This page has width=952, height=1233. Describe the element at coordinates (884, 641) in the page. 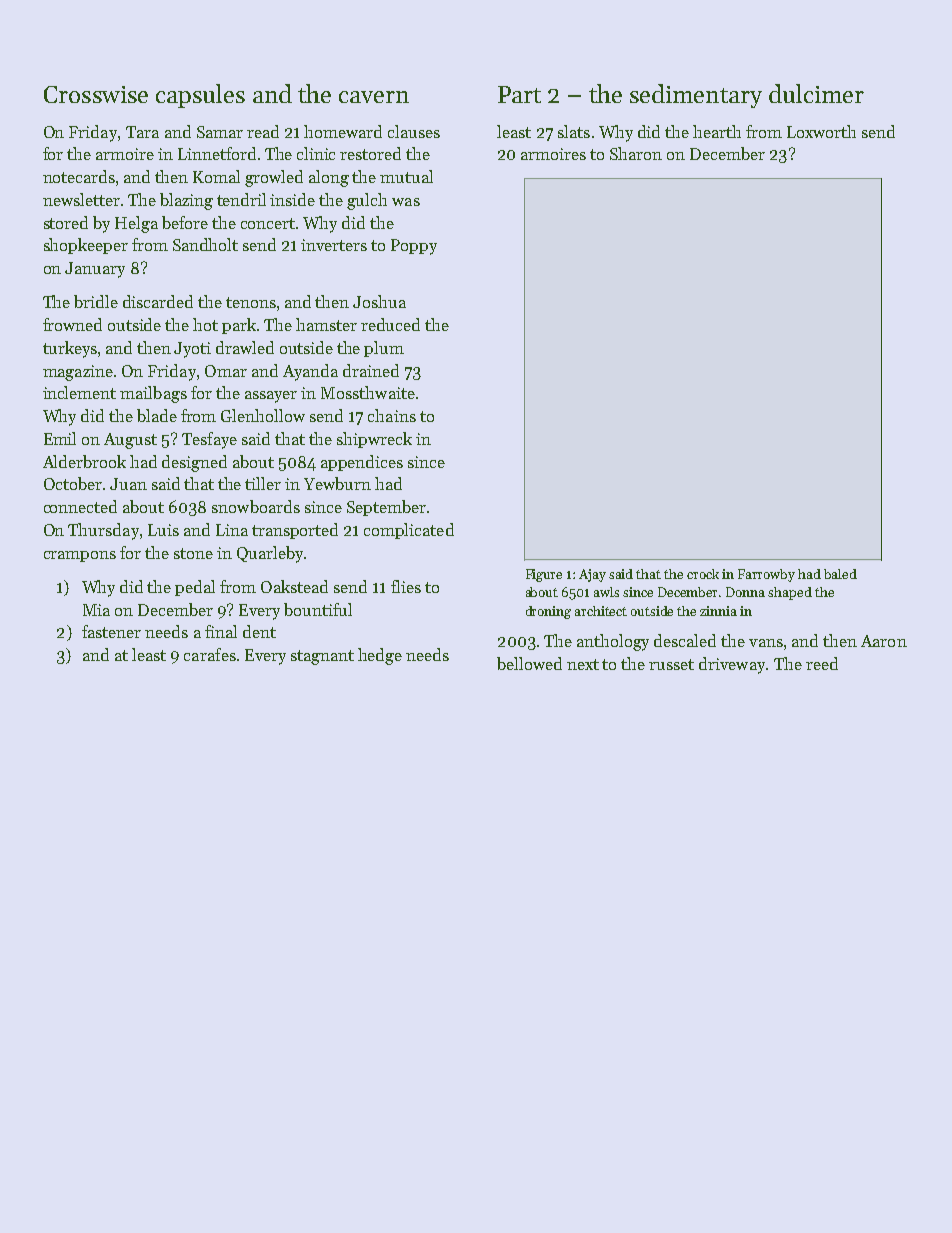

I see `Aaron` at that location.
